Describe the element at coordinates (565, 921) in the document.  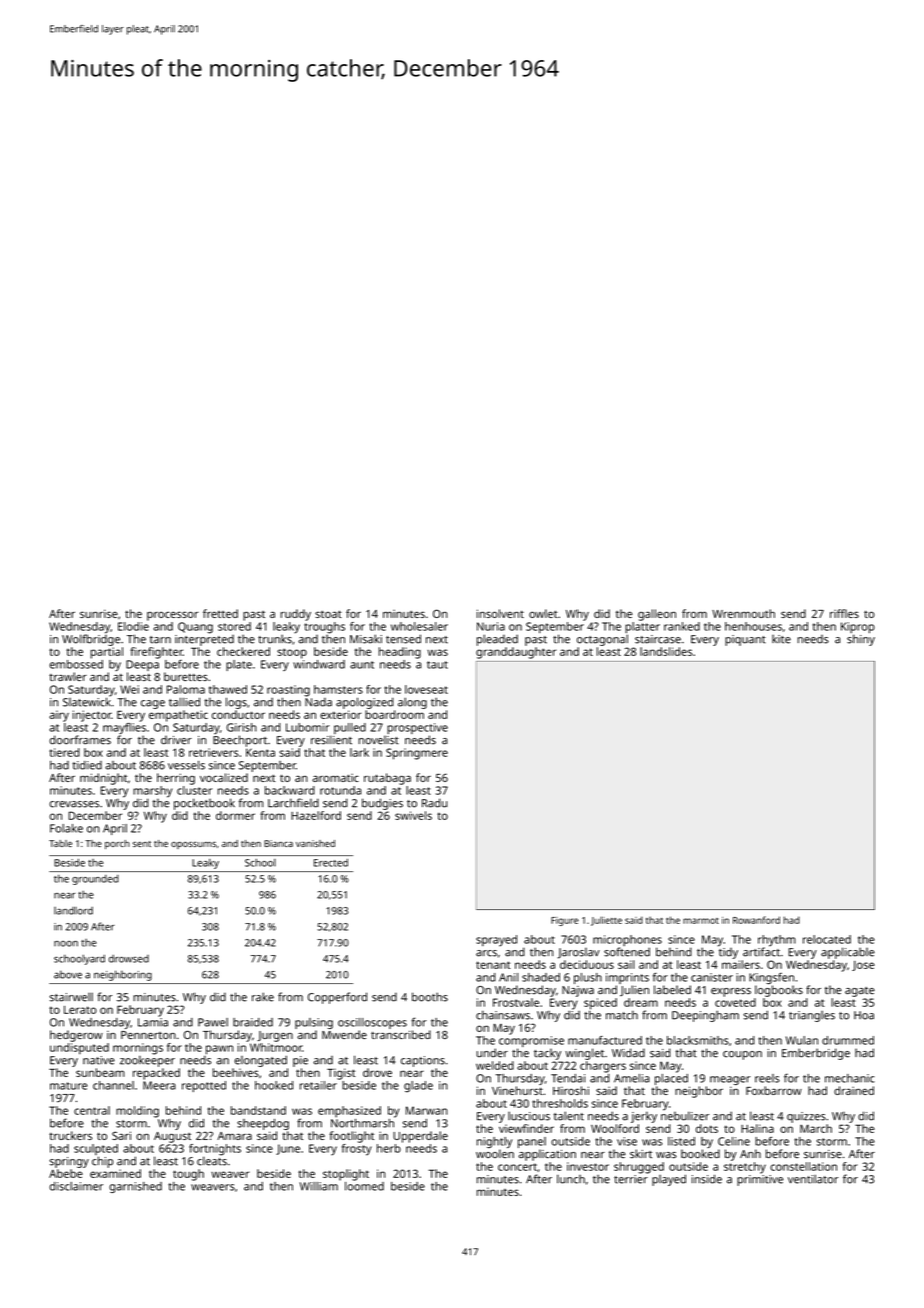
I see `Figure` at that location.
